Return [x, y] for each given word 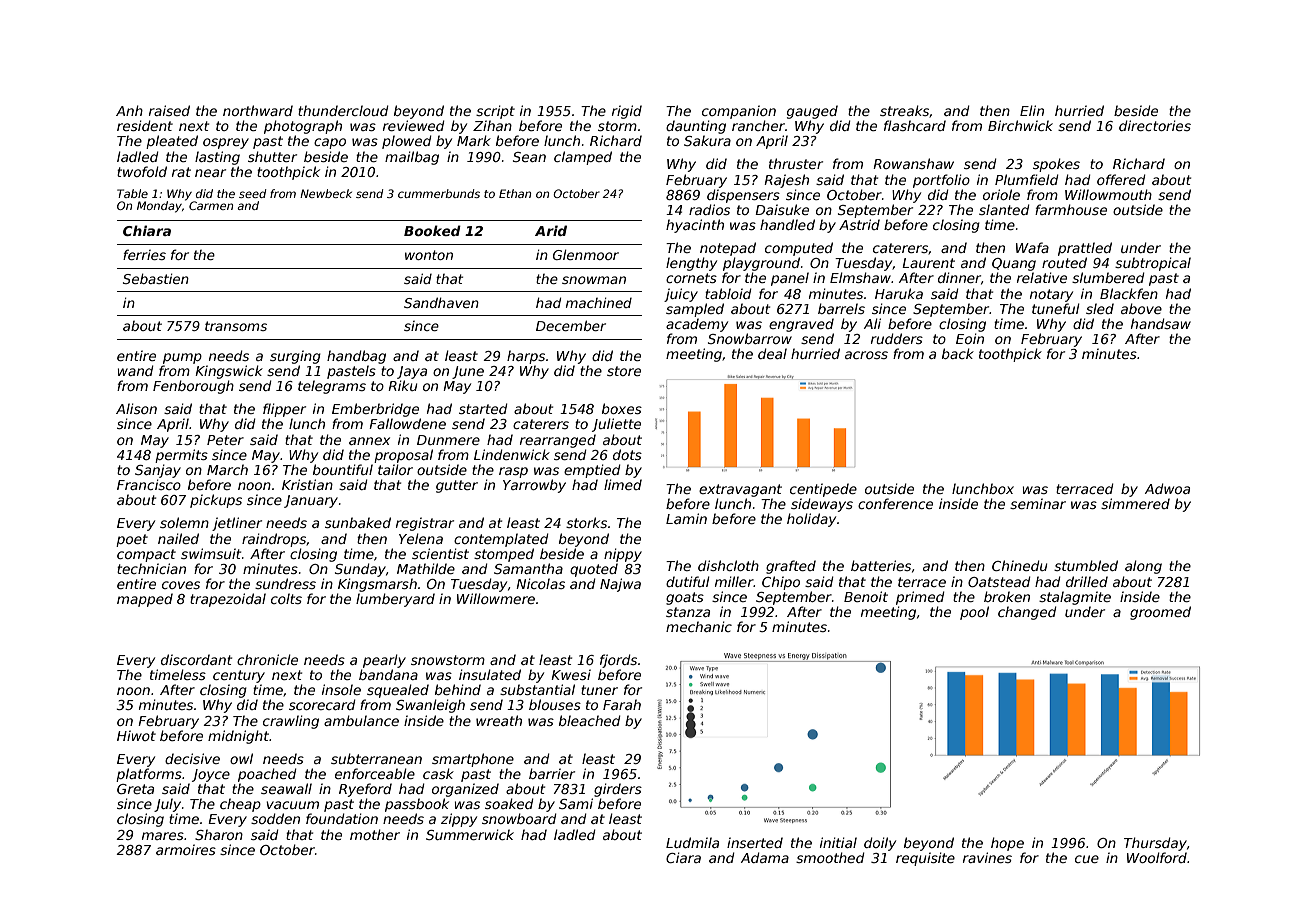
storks [586, 522]
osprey [226, 143]
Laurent [928, 263]
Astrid [859, 224]
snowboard [519, 818]
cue [1087, 859]
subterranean [376, 758]
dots [627, 454]
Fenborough [193, 387]
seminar [1038, 503]
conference [895, 503]
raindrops [274, 540]
